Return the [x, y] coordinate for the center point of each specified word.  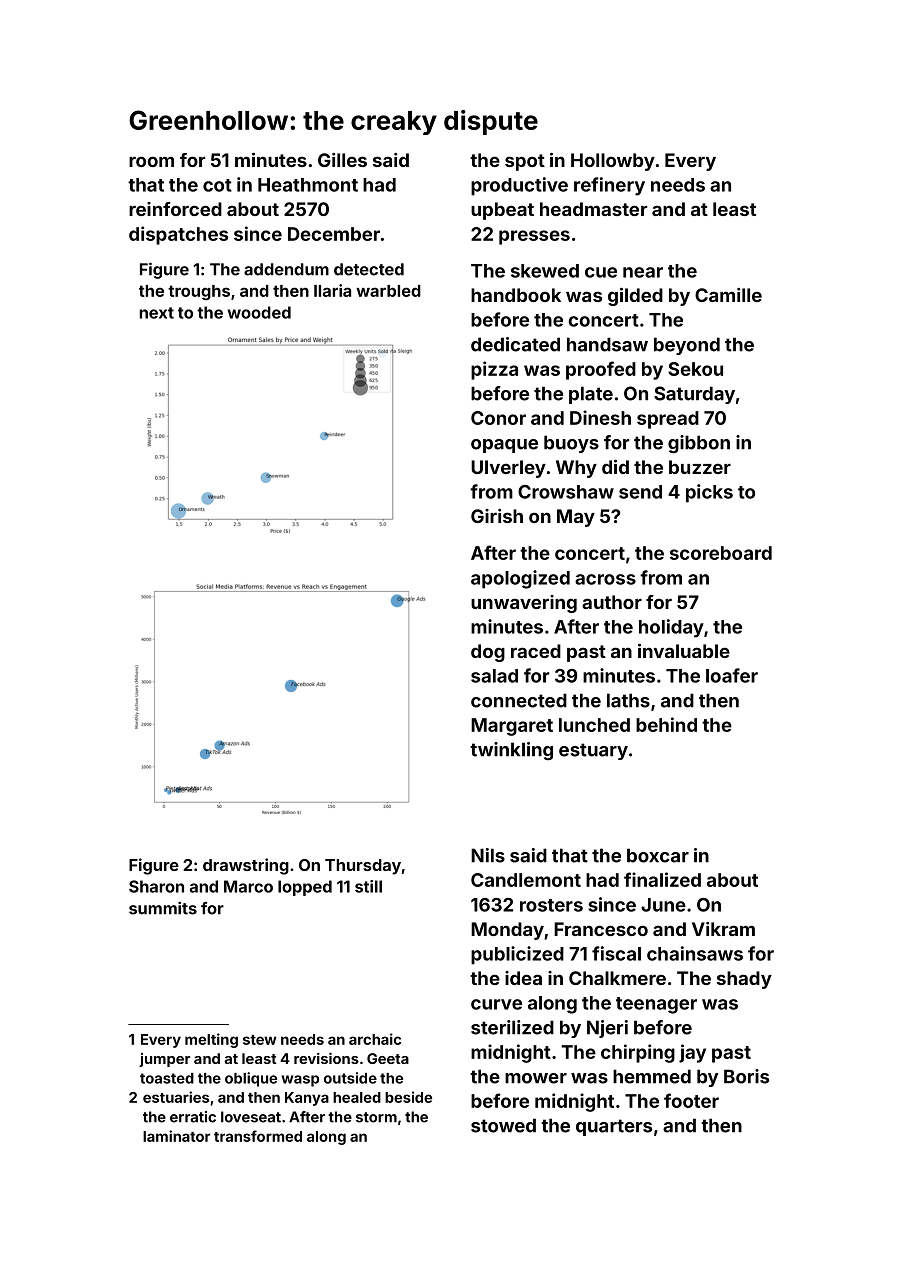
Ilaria [332, 290]
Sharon [156, 886]
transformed [258, 1136]
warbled [388, 291]
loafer [732, 675]
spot [525, 162]
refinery [609, 186]
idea [523, 978]
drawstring [246, 866]
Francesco [601, 929]
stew [260, 1040]
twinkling [511, 751]
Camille [728, 295]
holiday [671, 628]
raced [536, 651]
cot [217, 185]
